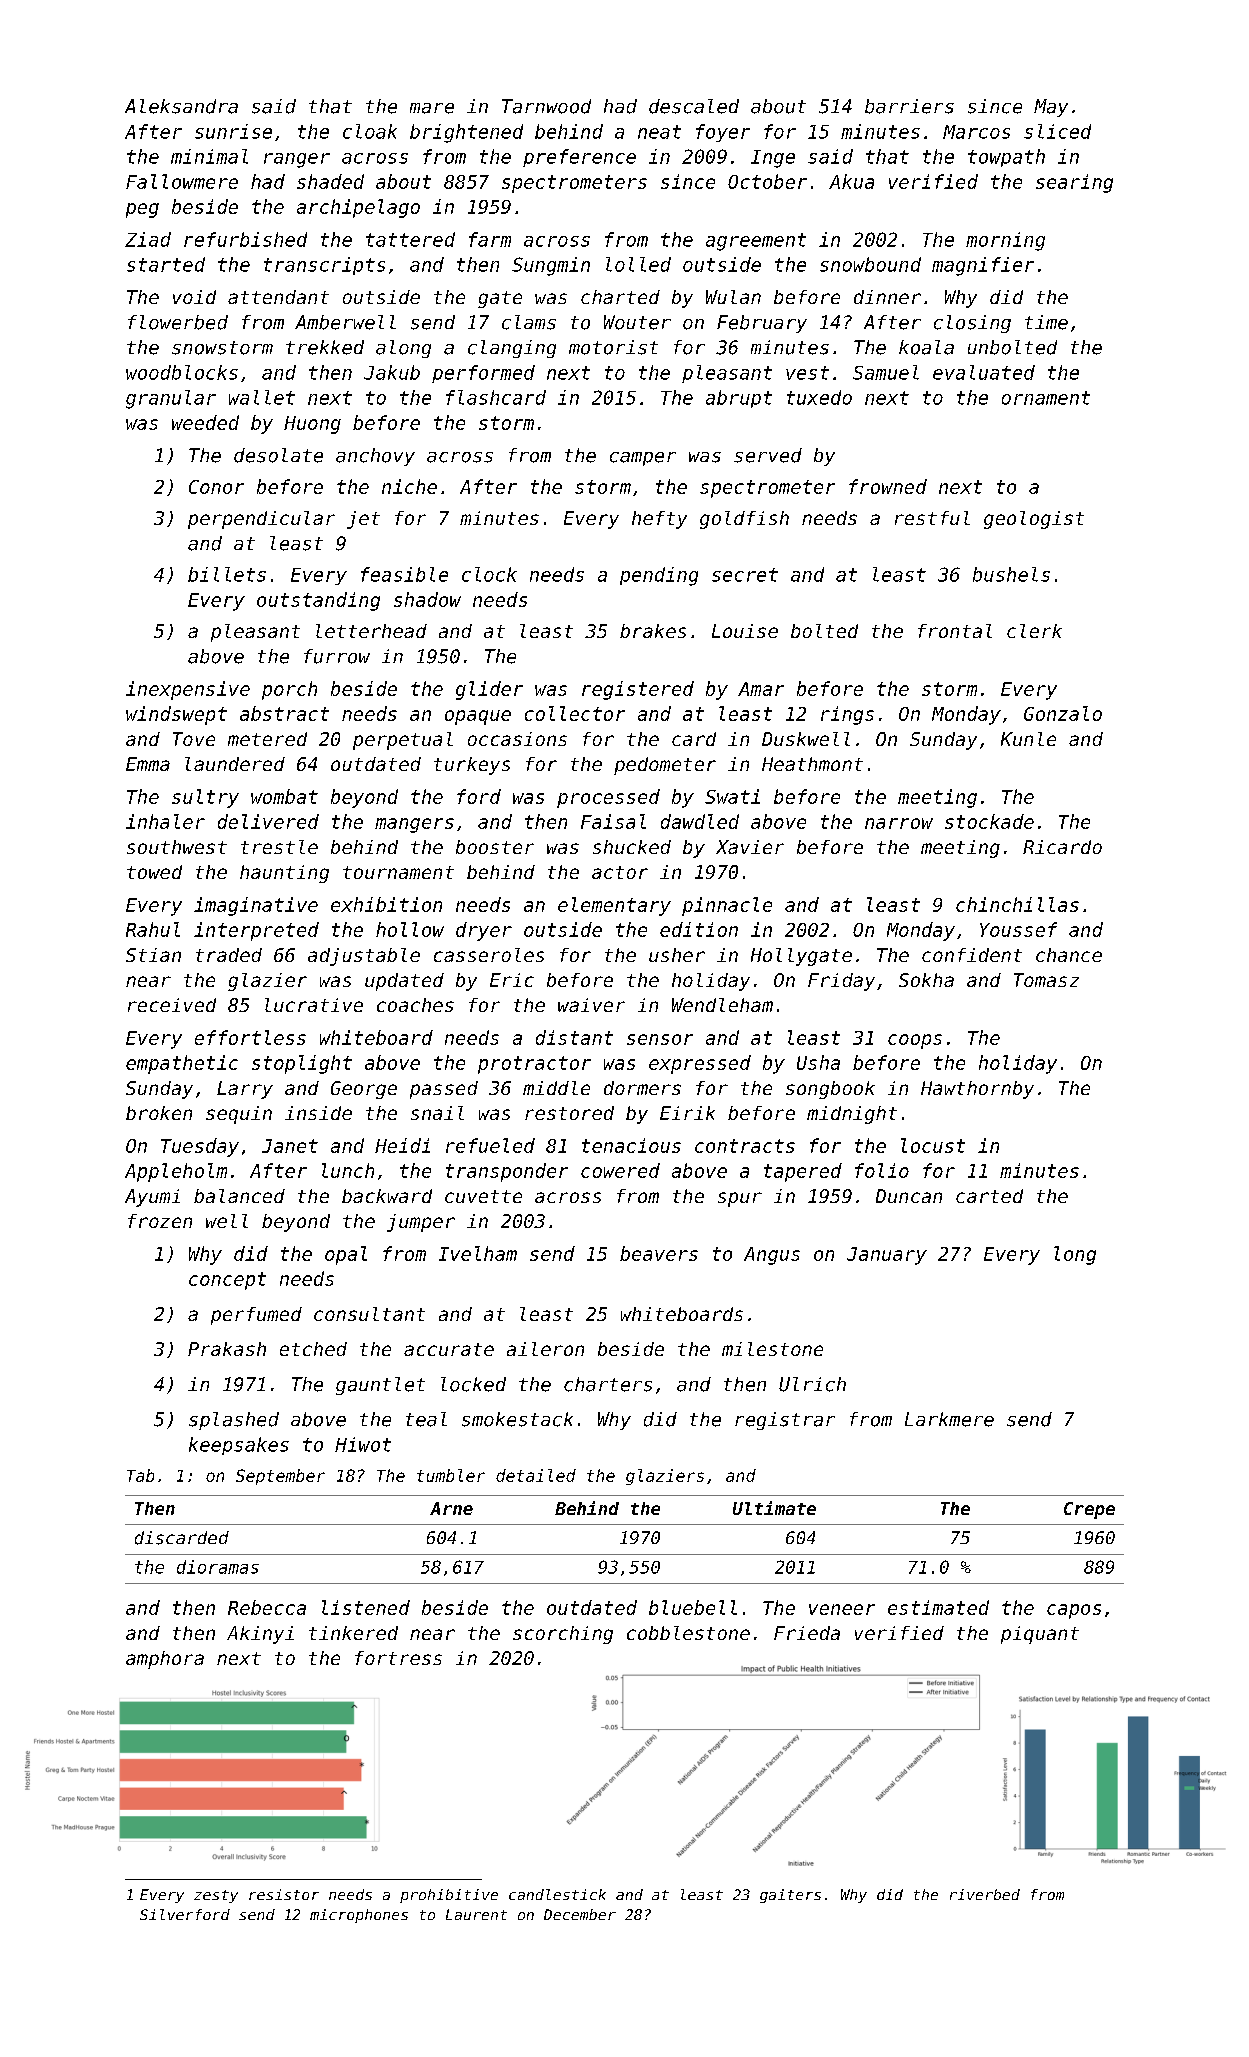 The image size is (1249, 2057). Describe the element at coordinates (888, 486) in the document. I see `frowned` at that location.
